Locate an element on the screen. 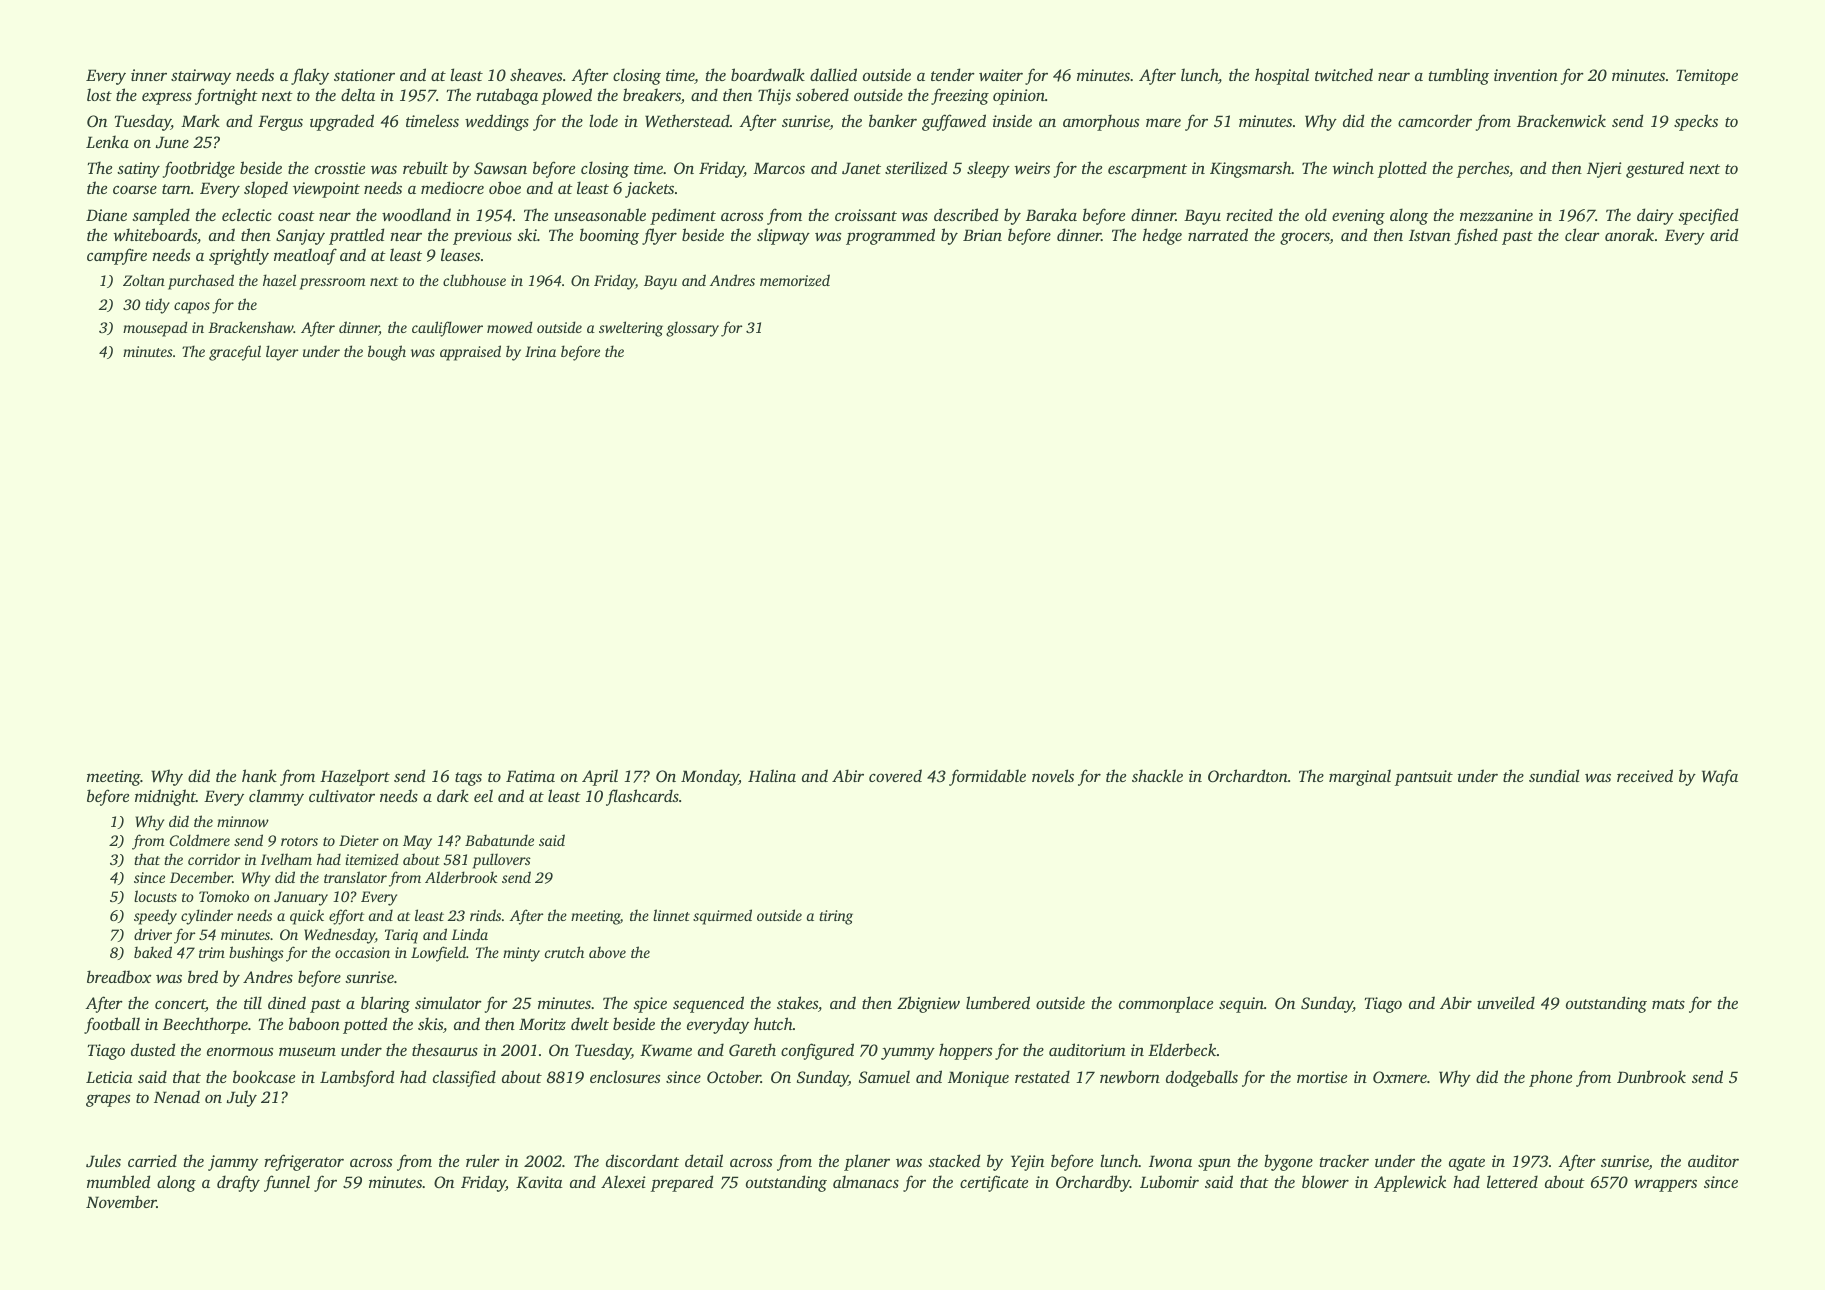  sundial is located at coordinates (1554, 775).
